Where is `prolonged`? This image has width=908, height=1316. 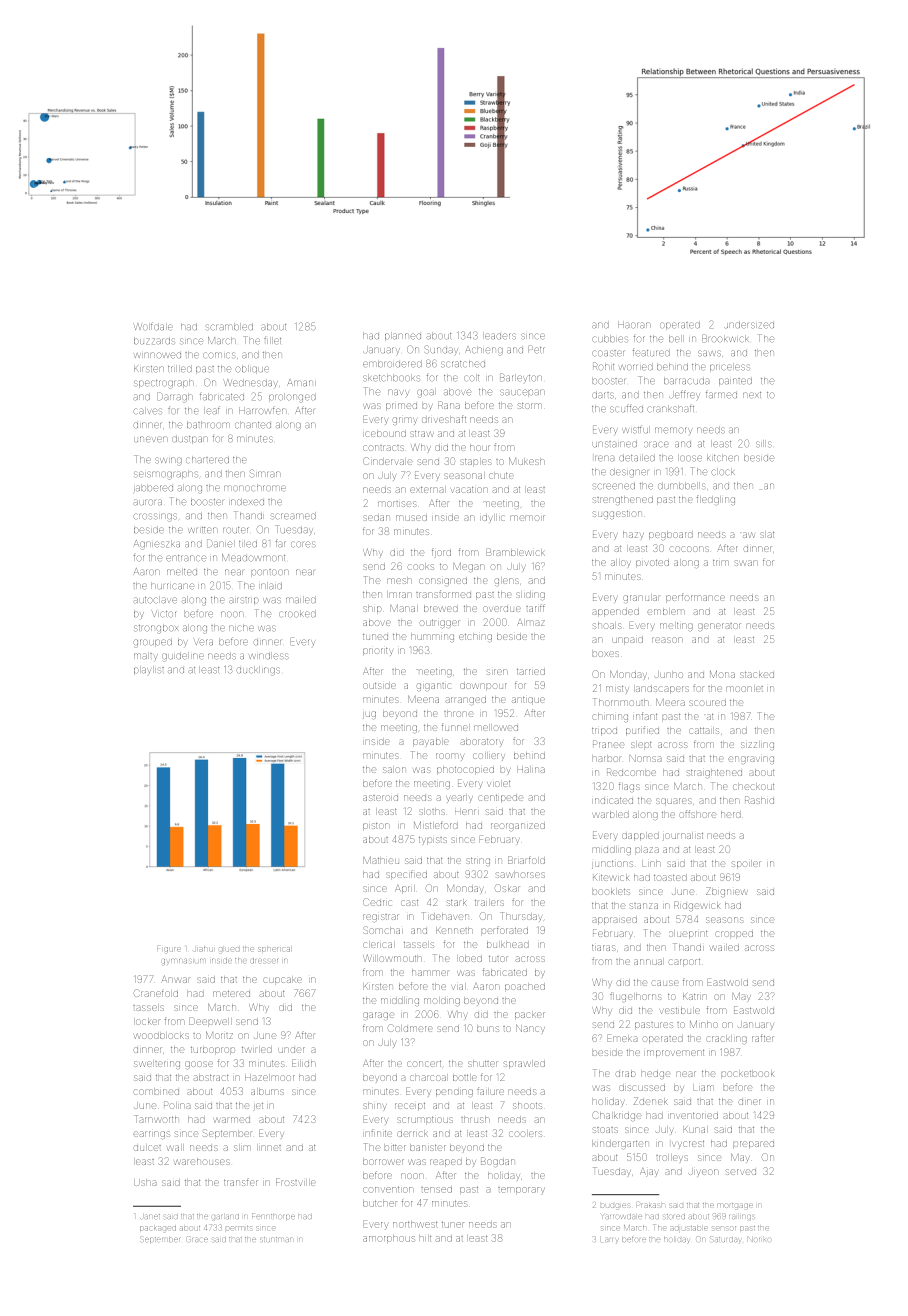
prolonged is located at coordinates (292, 398).
